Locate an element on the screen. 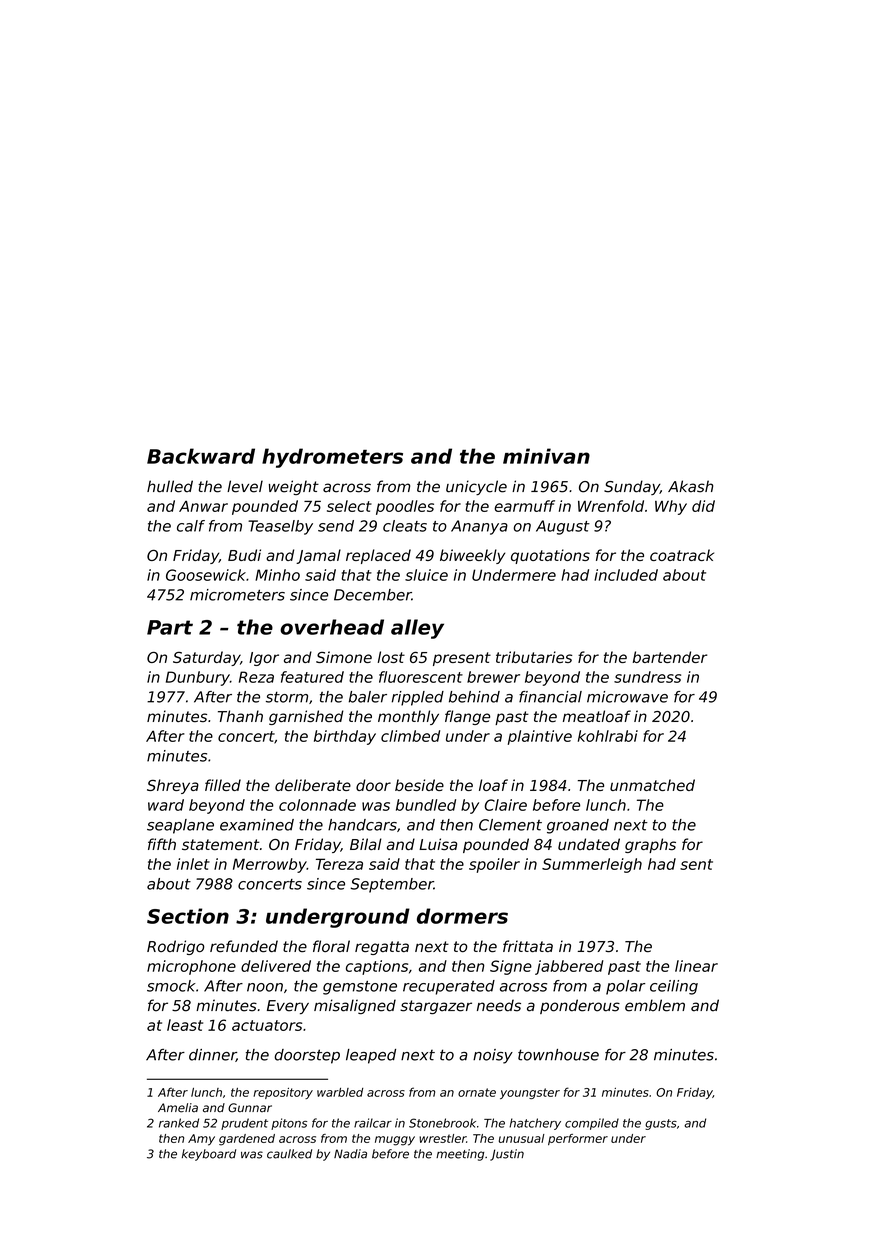 The image size is (869, 1234). Section is located at coordinates (188, 916).
